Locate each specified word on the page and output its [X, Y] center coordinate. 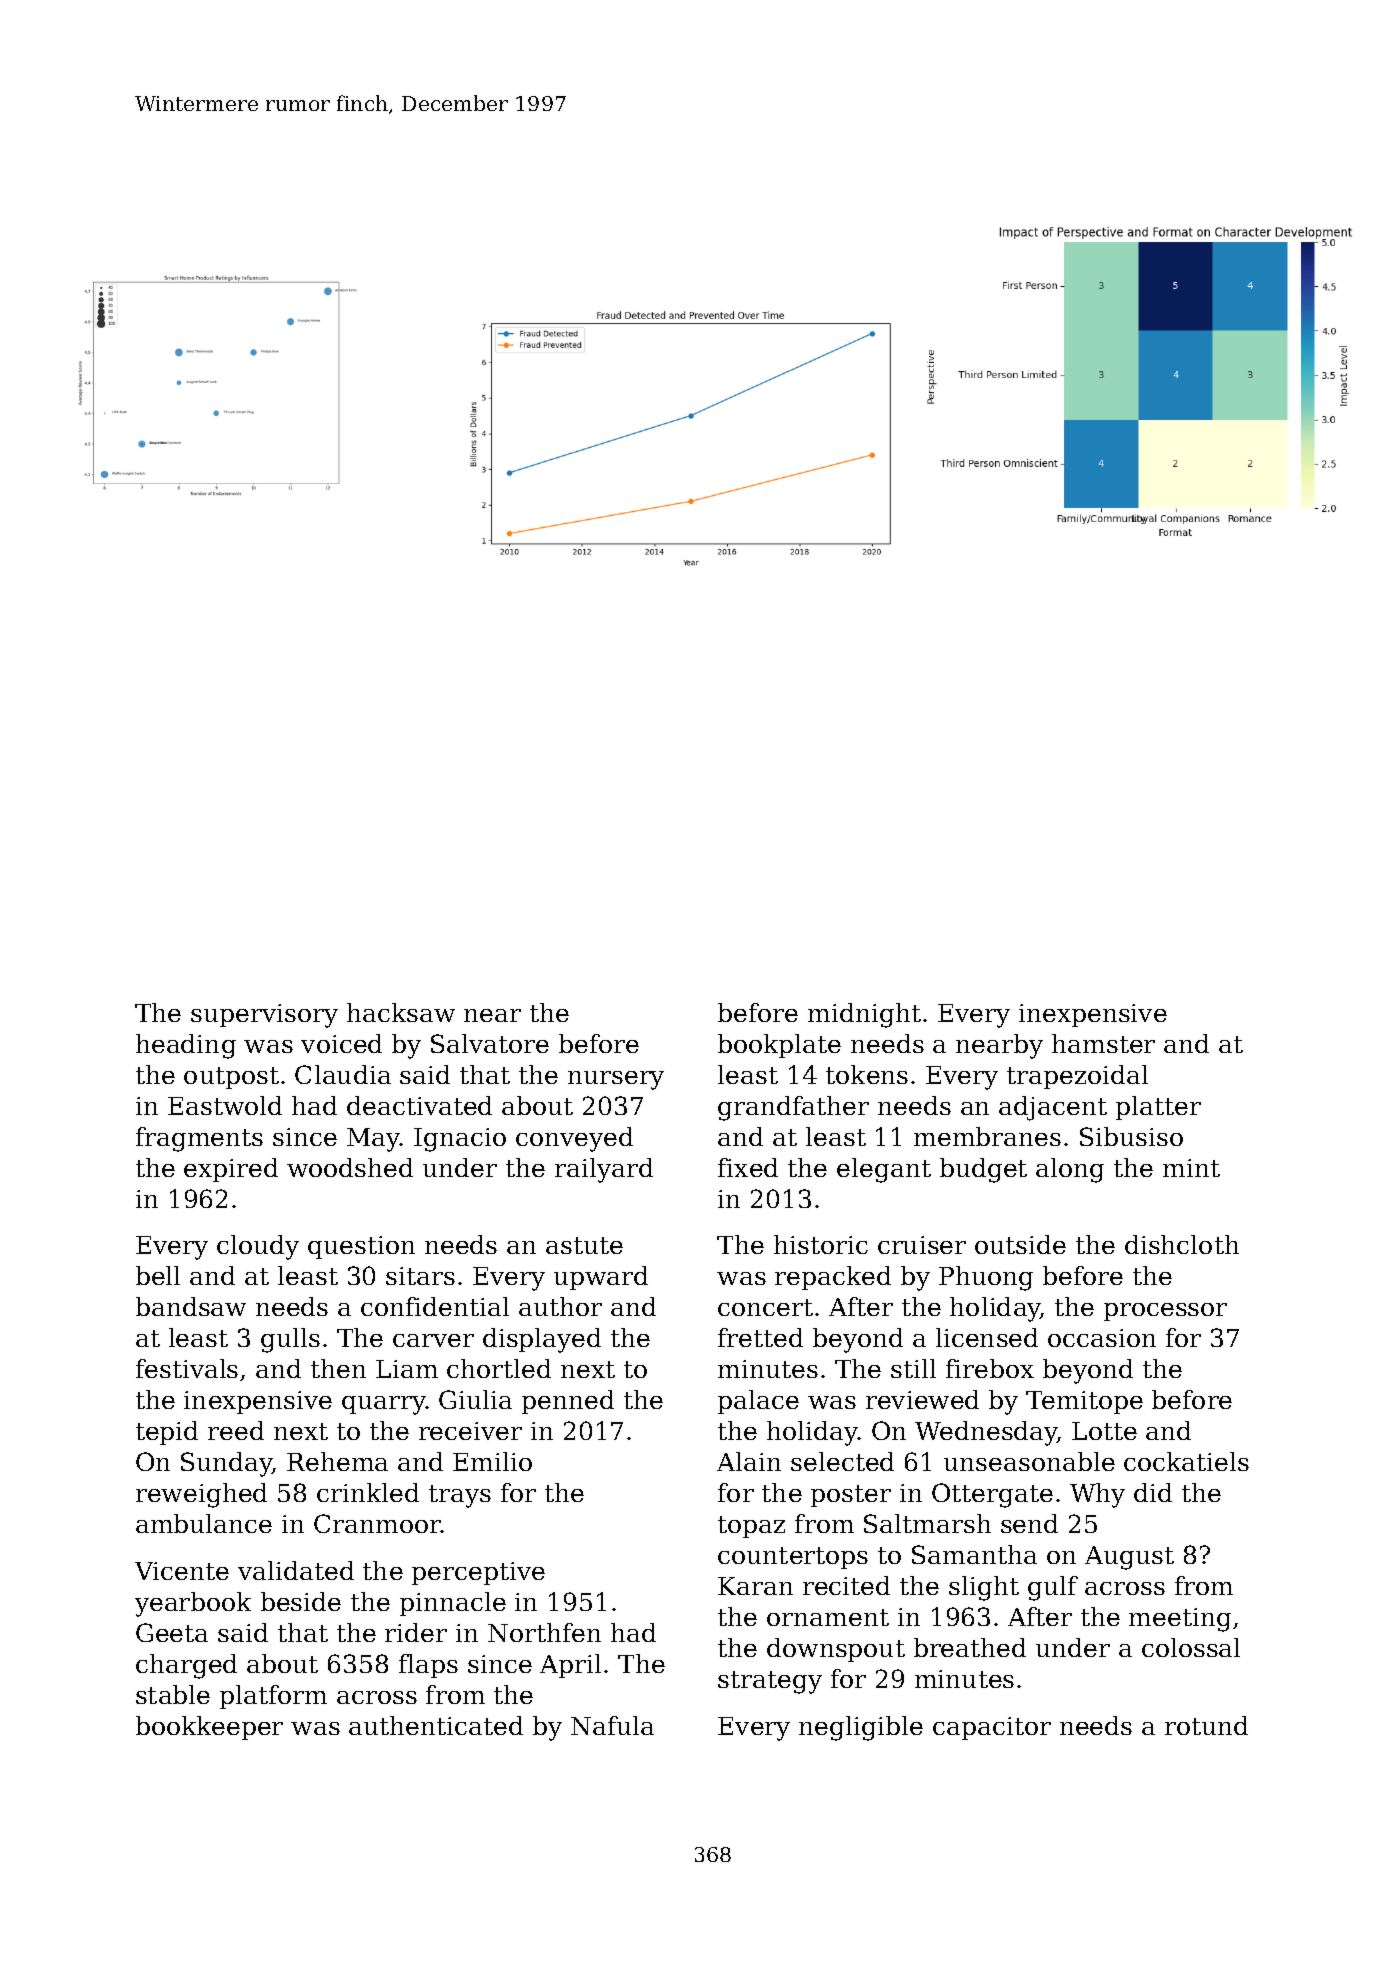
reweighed [201, 1495]
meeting [1180, 1620]
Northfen [544, 1632]
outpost [231, 1078]
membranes [987, 1136]
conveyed [574, 1139]
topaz [751, 1527]
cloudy [258, 1247]
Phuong [986, 1278]
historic [821, 1244]
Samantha [974, 1554]
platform [273, 1697]
